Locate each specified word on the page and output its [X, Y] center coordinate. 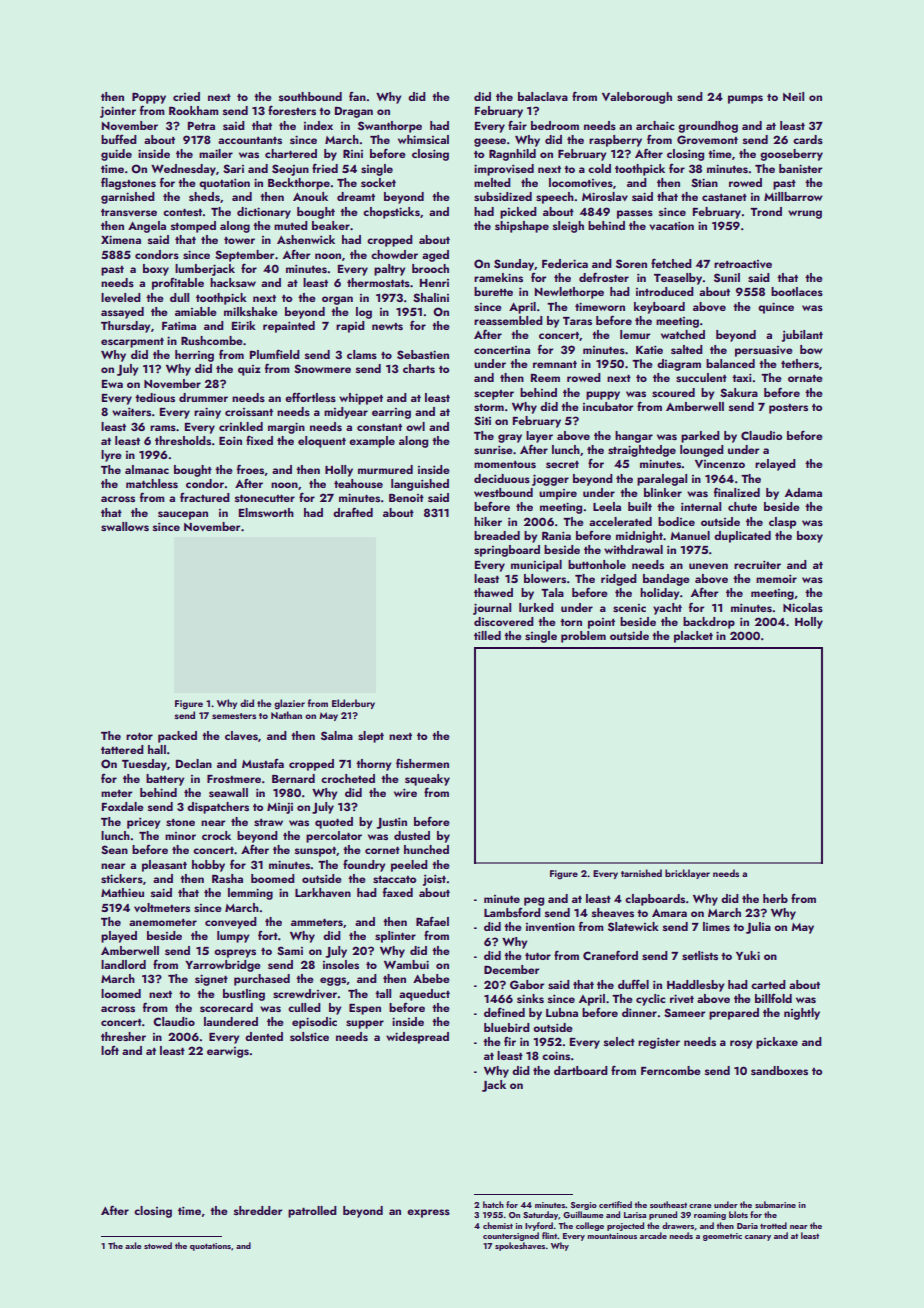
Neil [793, 96]
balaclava [543, 96]
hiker [488, 521]
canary [758, 1238]
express [428, 1213]
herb [775, 898]
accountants [250, 140]
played [119, 937]
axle [133, 1245]
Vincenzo [720, 464]
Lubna [562, 1012]
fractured [205, 497]
